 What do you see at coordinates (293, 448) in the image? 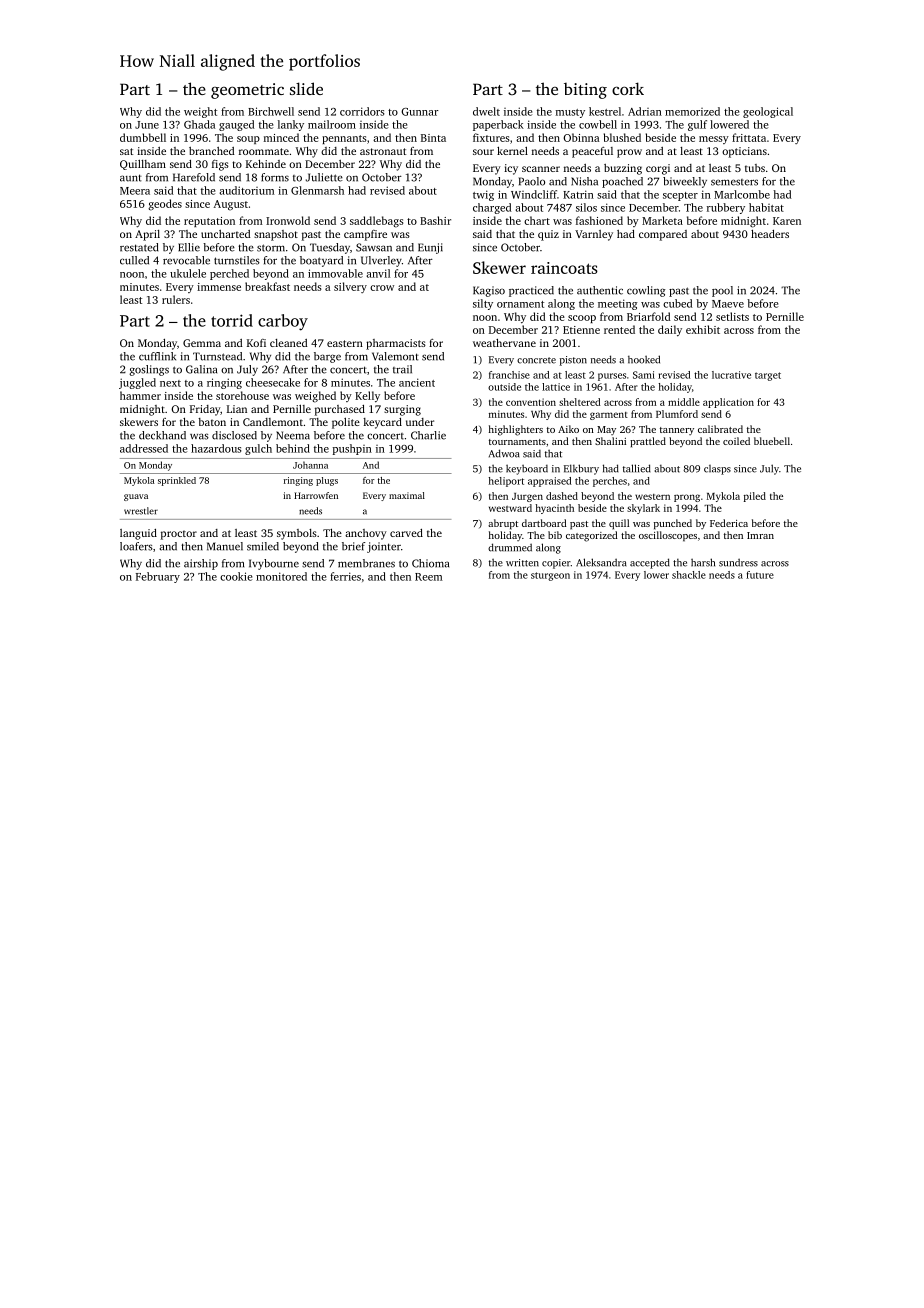
I see `behind` at bounding box center [293, 448].
